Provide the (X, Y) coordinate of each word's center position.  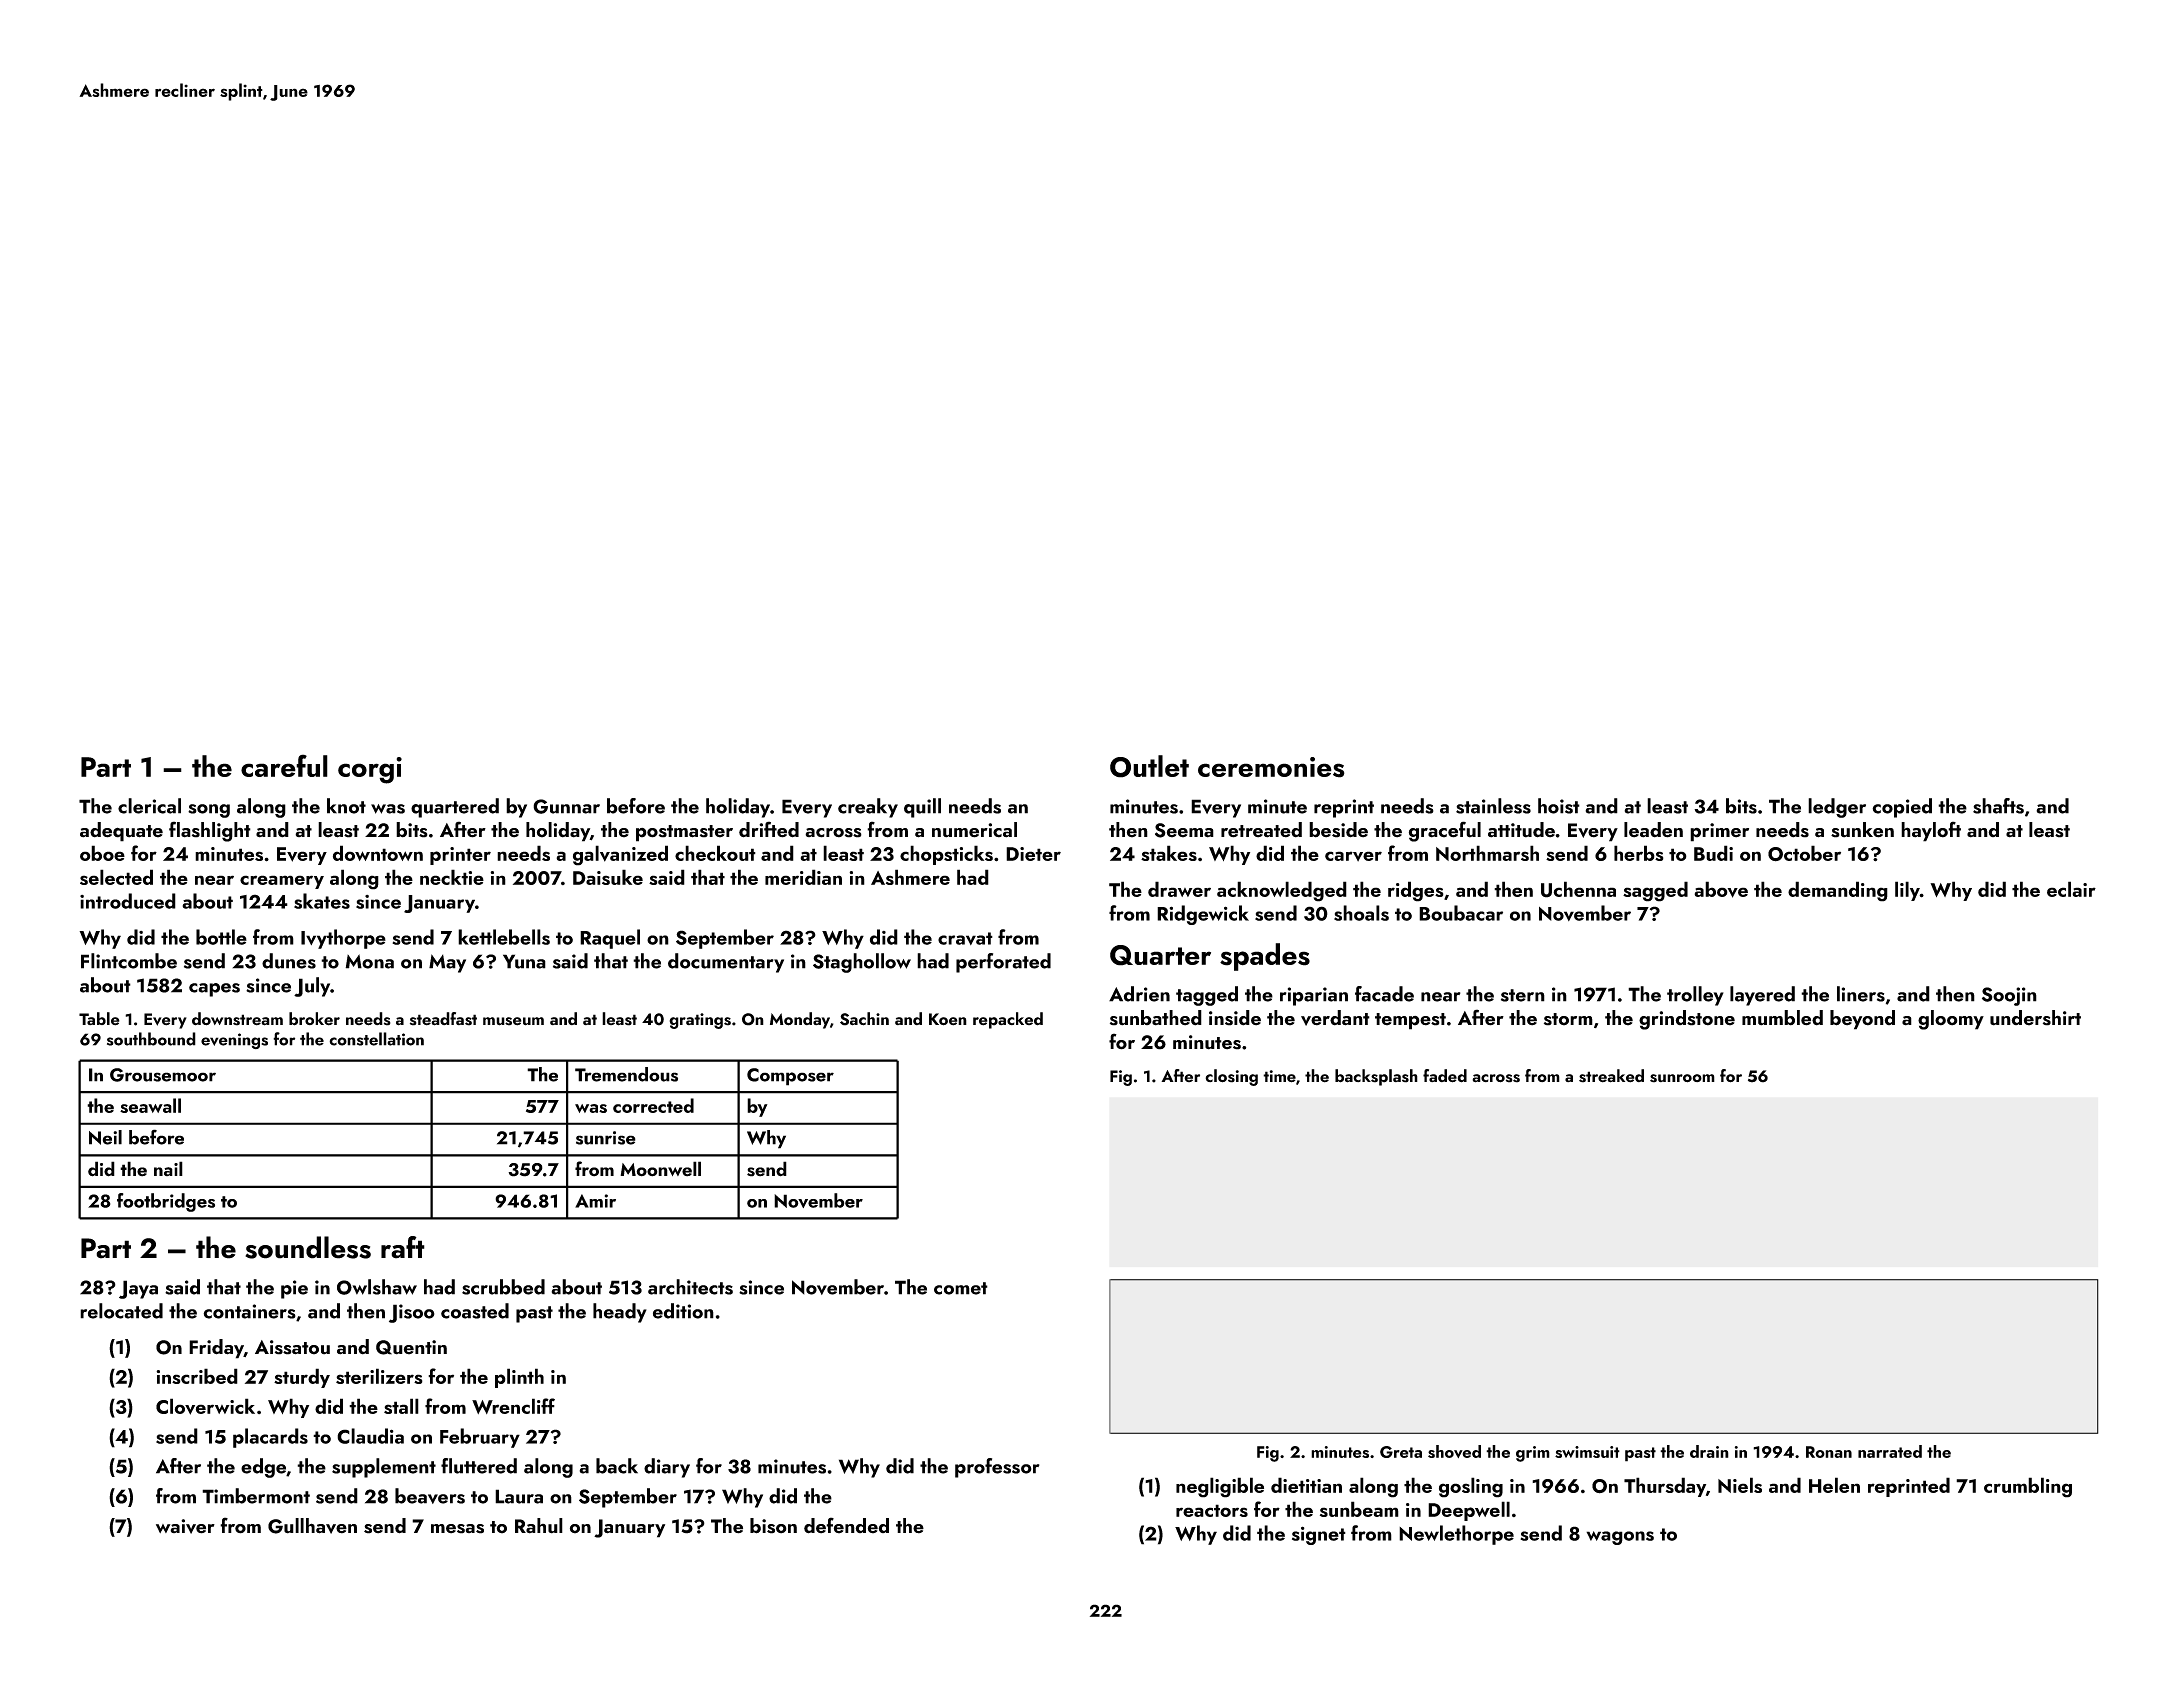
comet (961, 1288)
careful (284, 765)
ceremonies (1271, 767)
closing (1231, 1077)
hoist (1559, 806)
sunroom (1682, 1078)
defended (846, 1525)
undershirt (2035, 1018)
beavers (430, 1496)
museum (513, 1021)
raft (403, 1247)
